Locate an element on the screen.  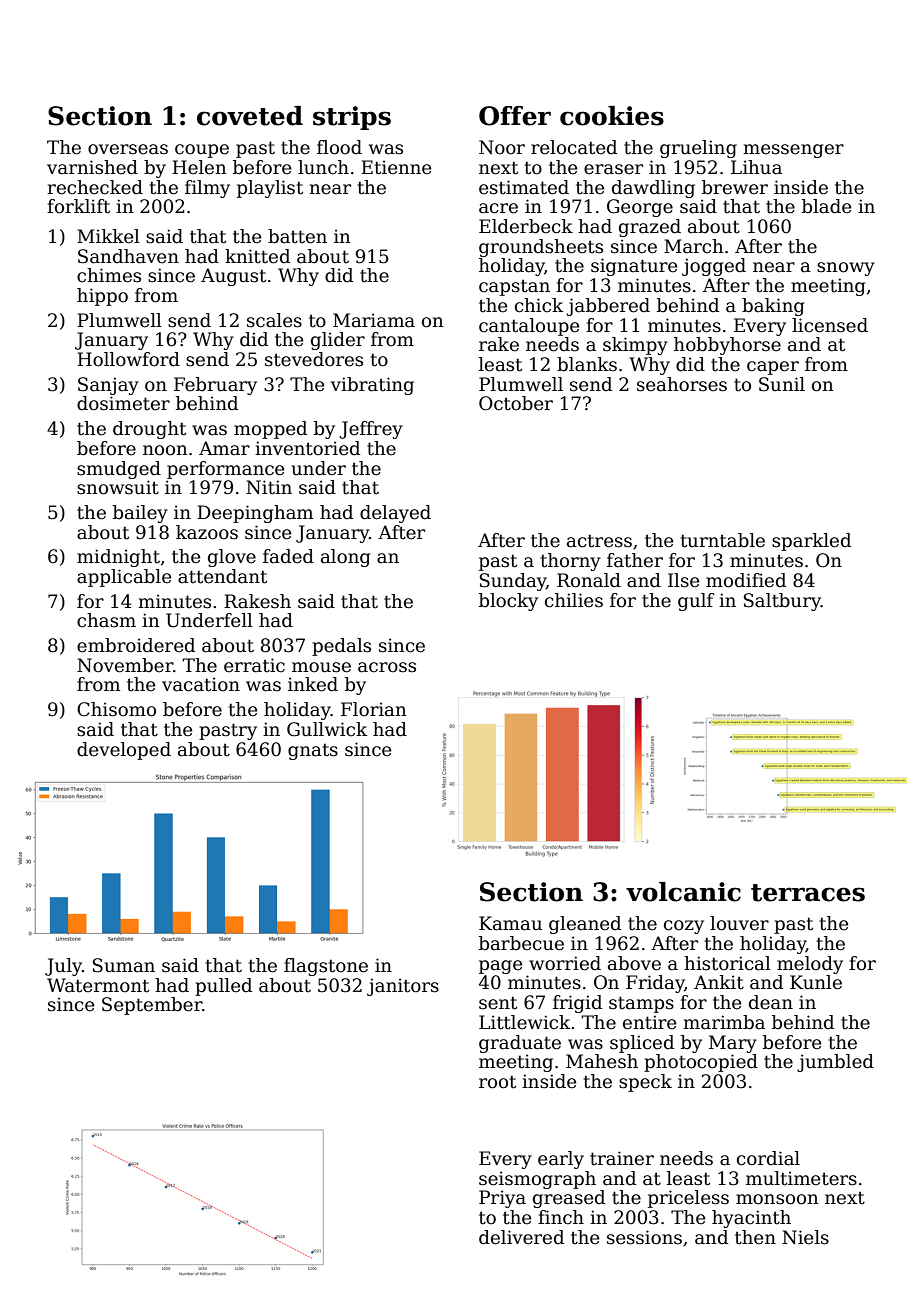
gulf is located at coordinates (696, 602).
